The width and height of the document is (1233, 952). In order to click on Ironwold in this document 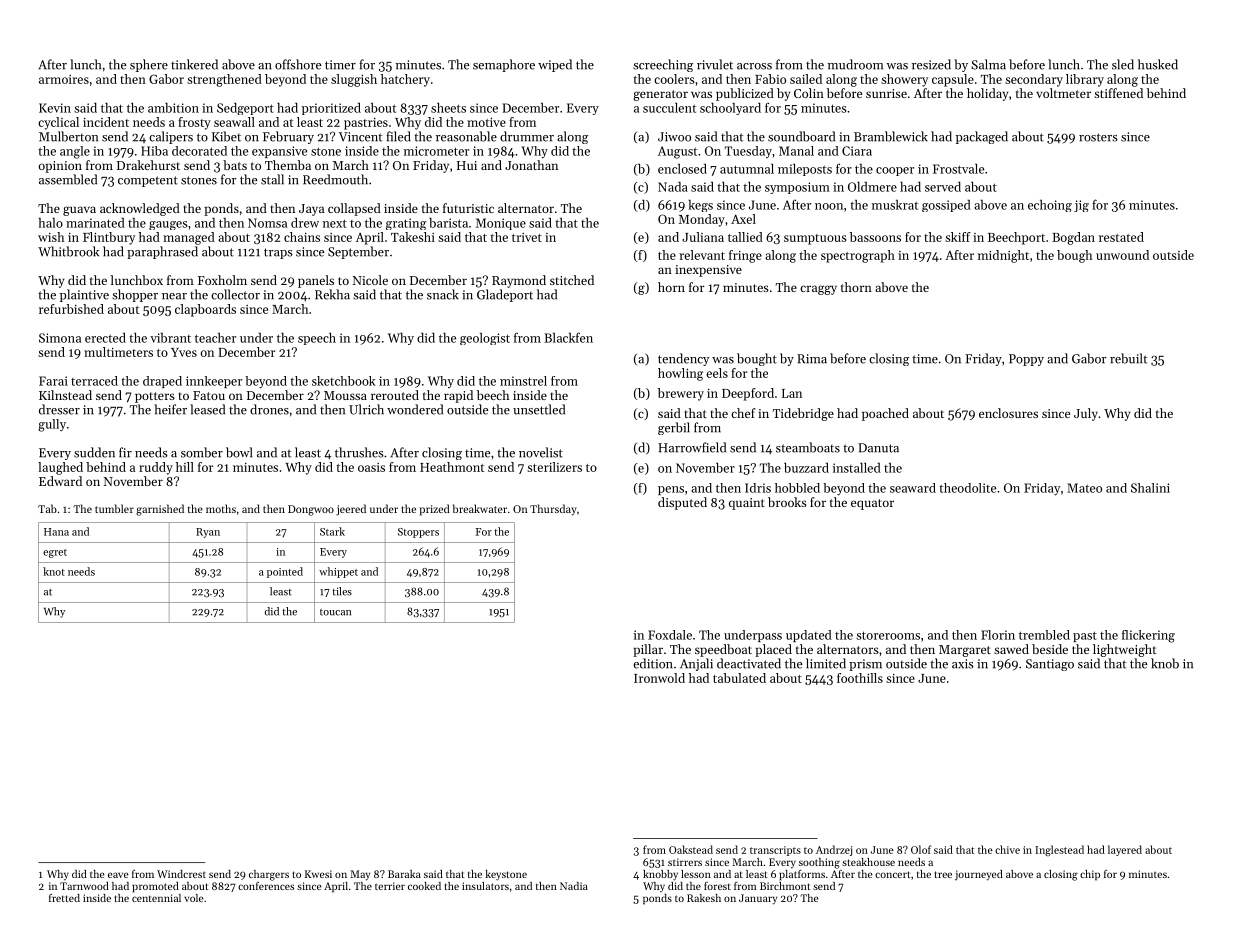, I will do `click(659, 678)`.
